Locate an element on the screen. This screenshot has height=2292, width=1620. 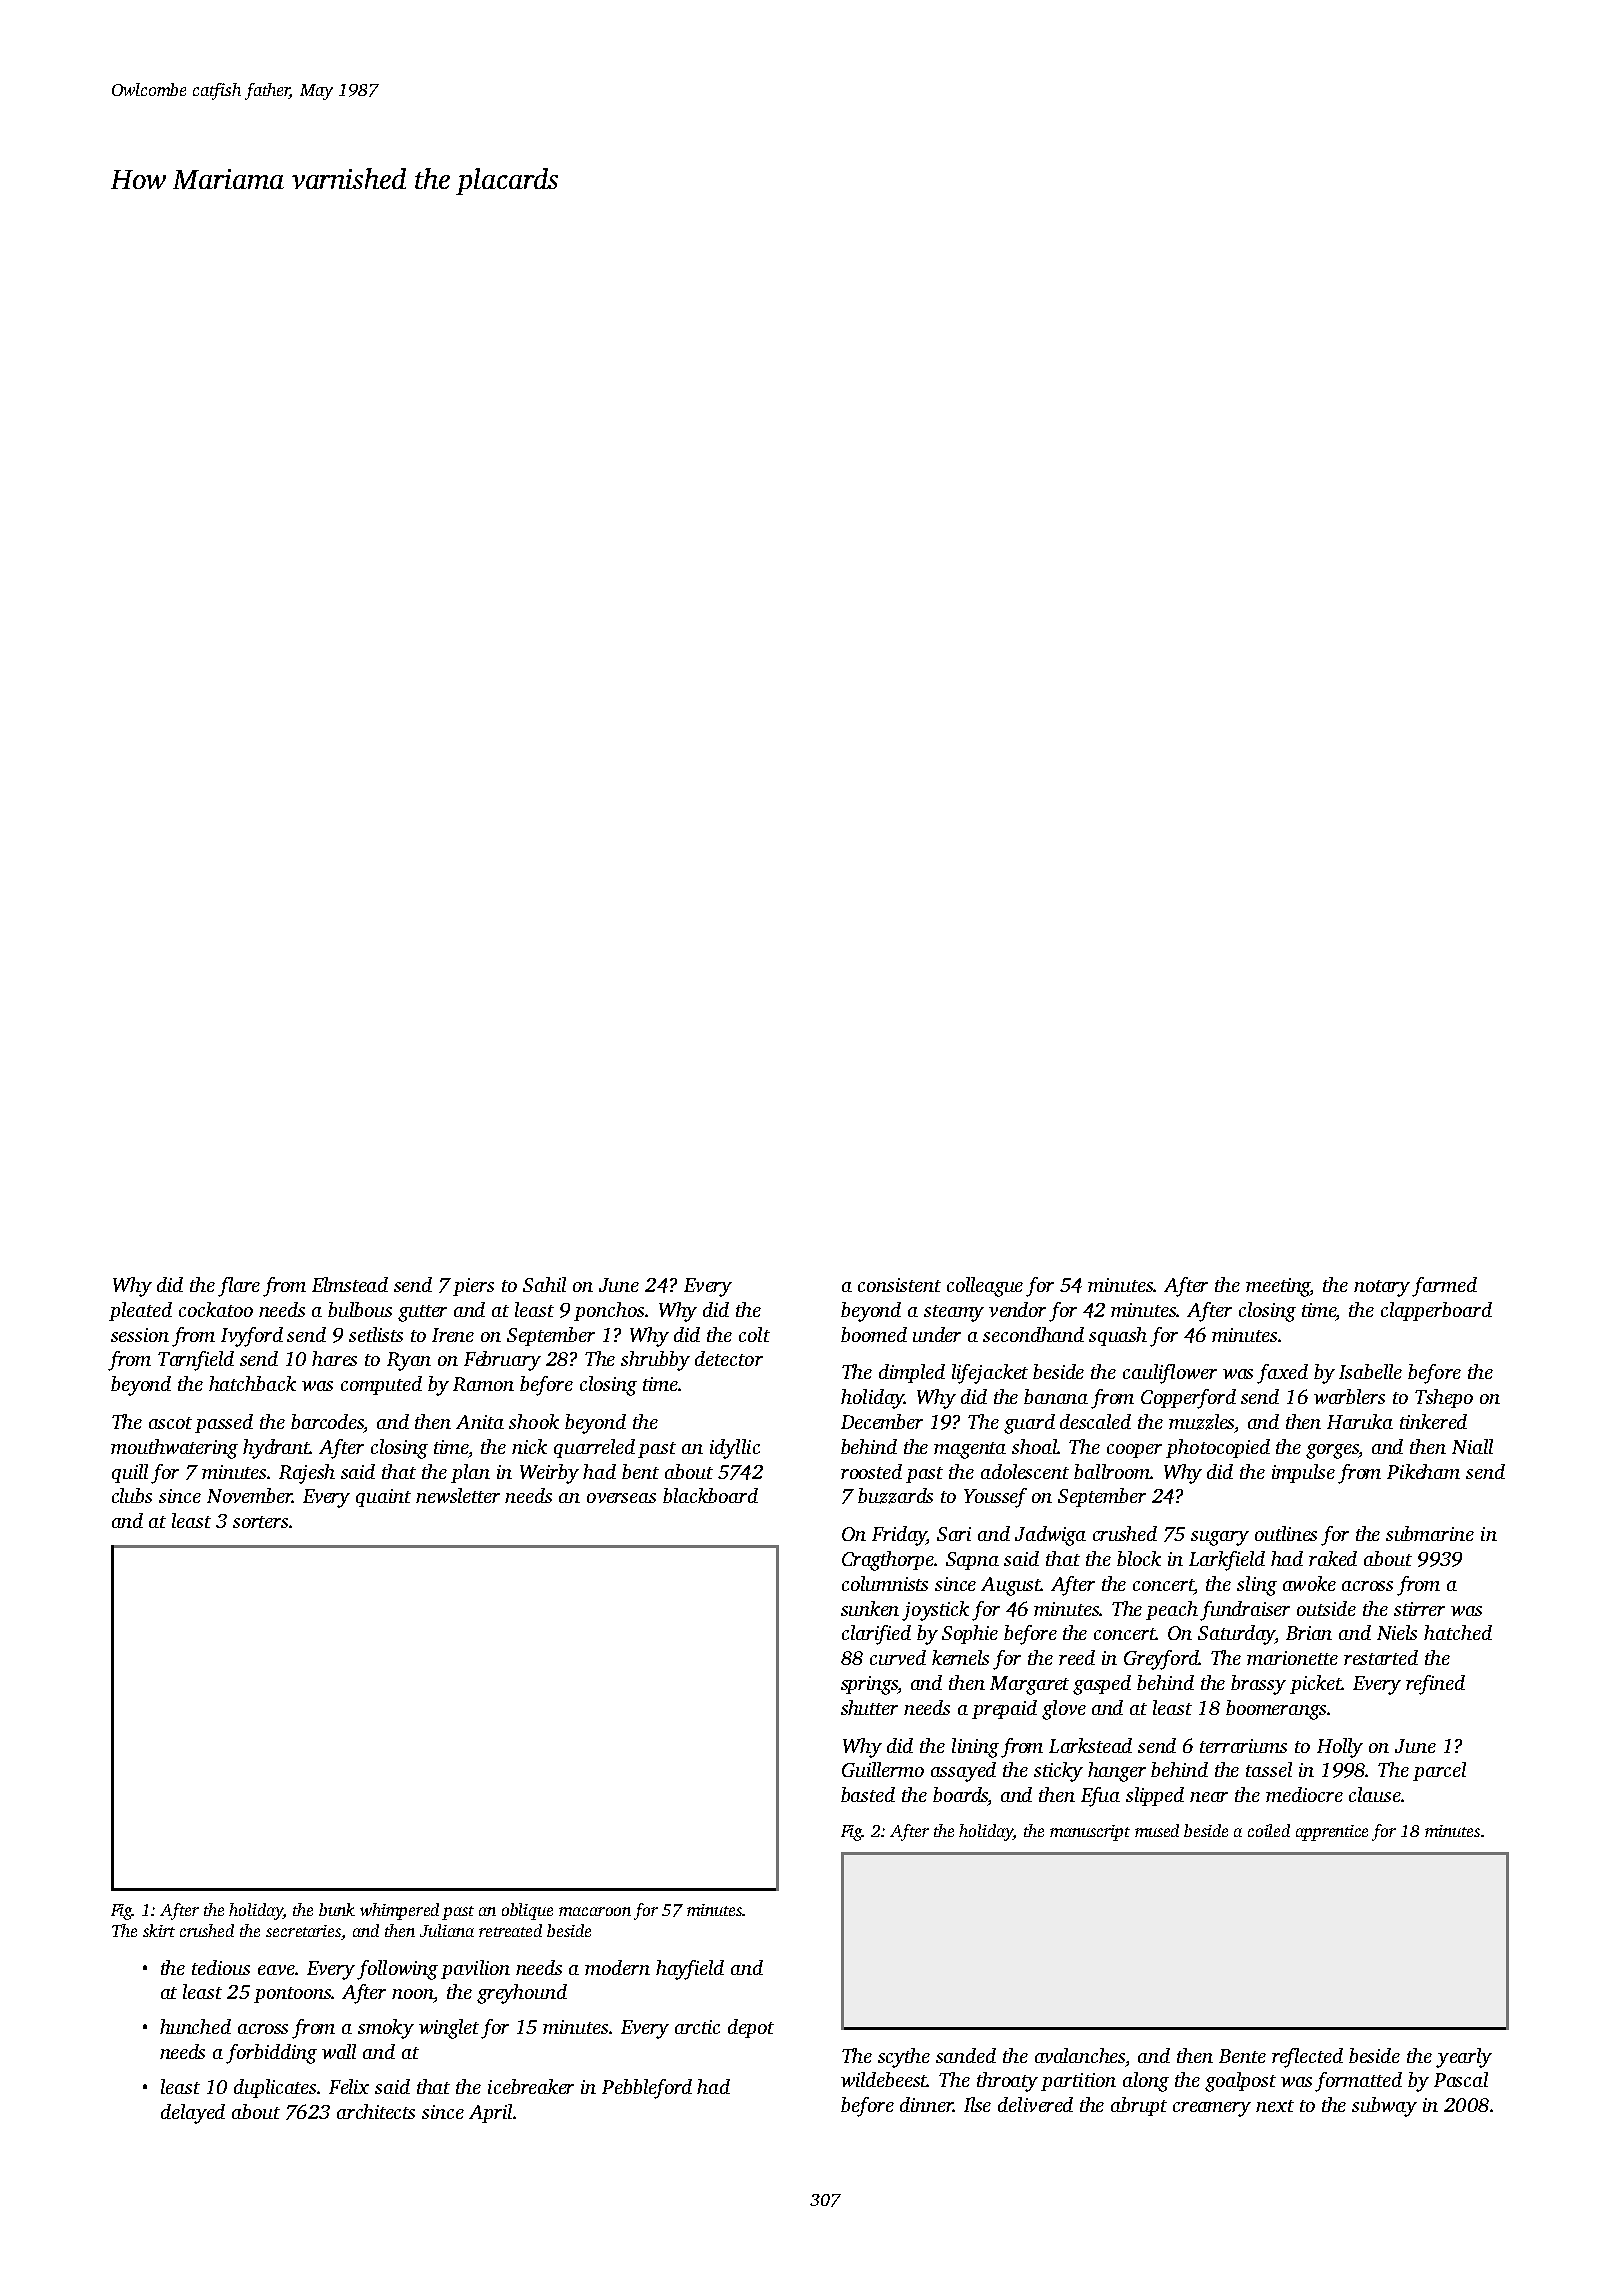
macaroon is located at coordinates (595, 1911).
